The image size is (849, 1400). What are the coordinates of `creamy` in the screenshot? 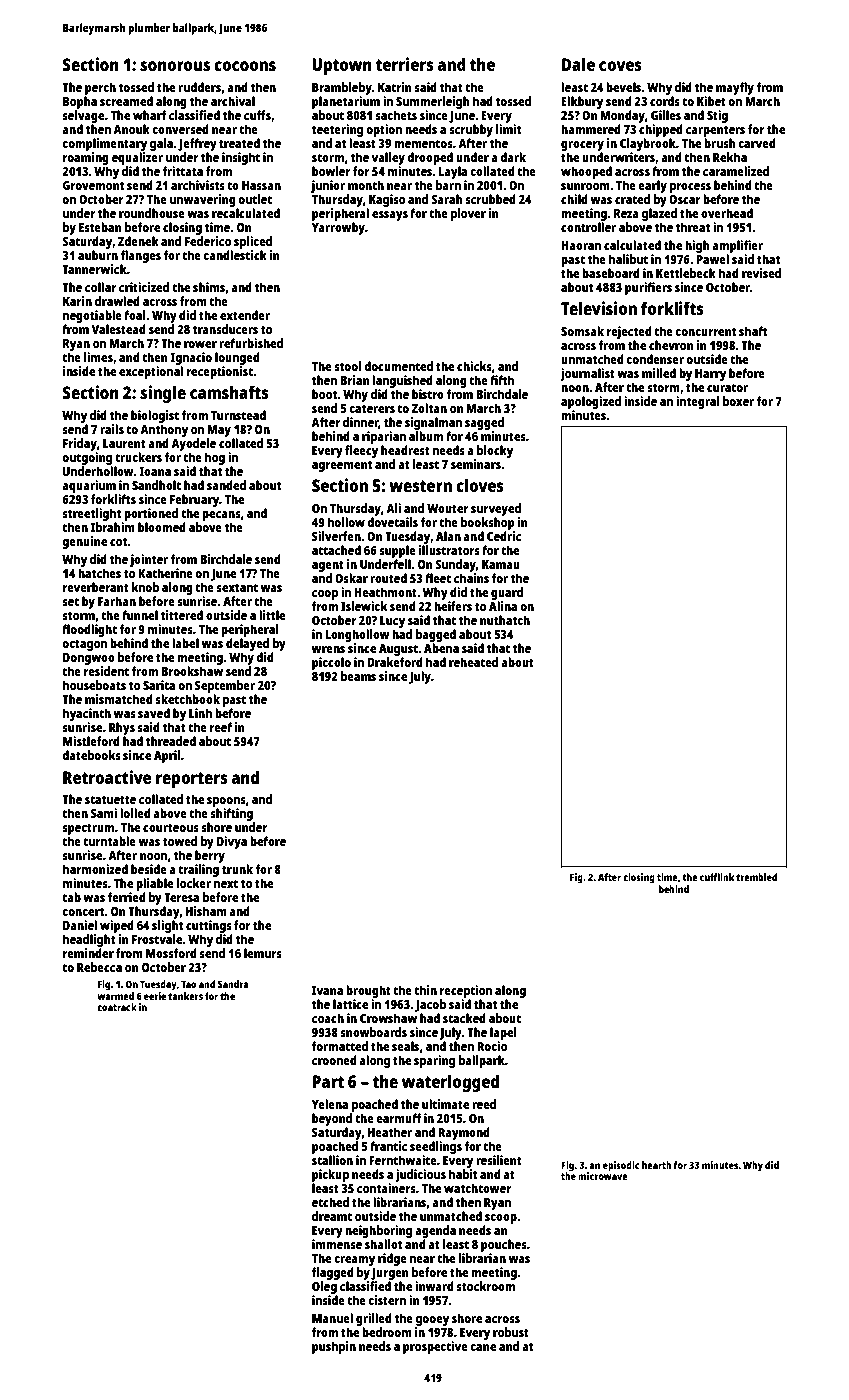 It's located at (354, 1261).
